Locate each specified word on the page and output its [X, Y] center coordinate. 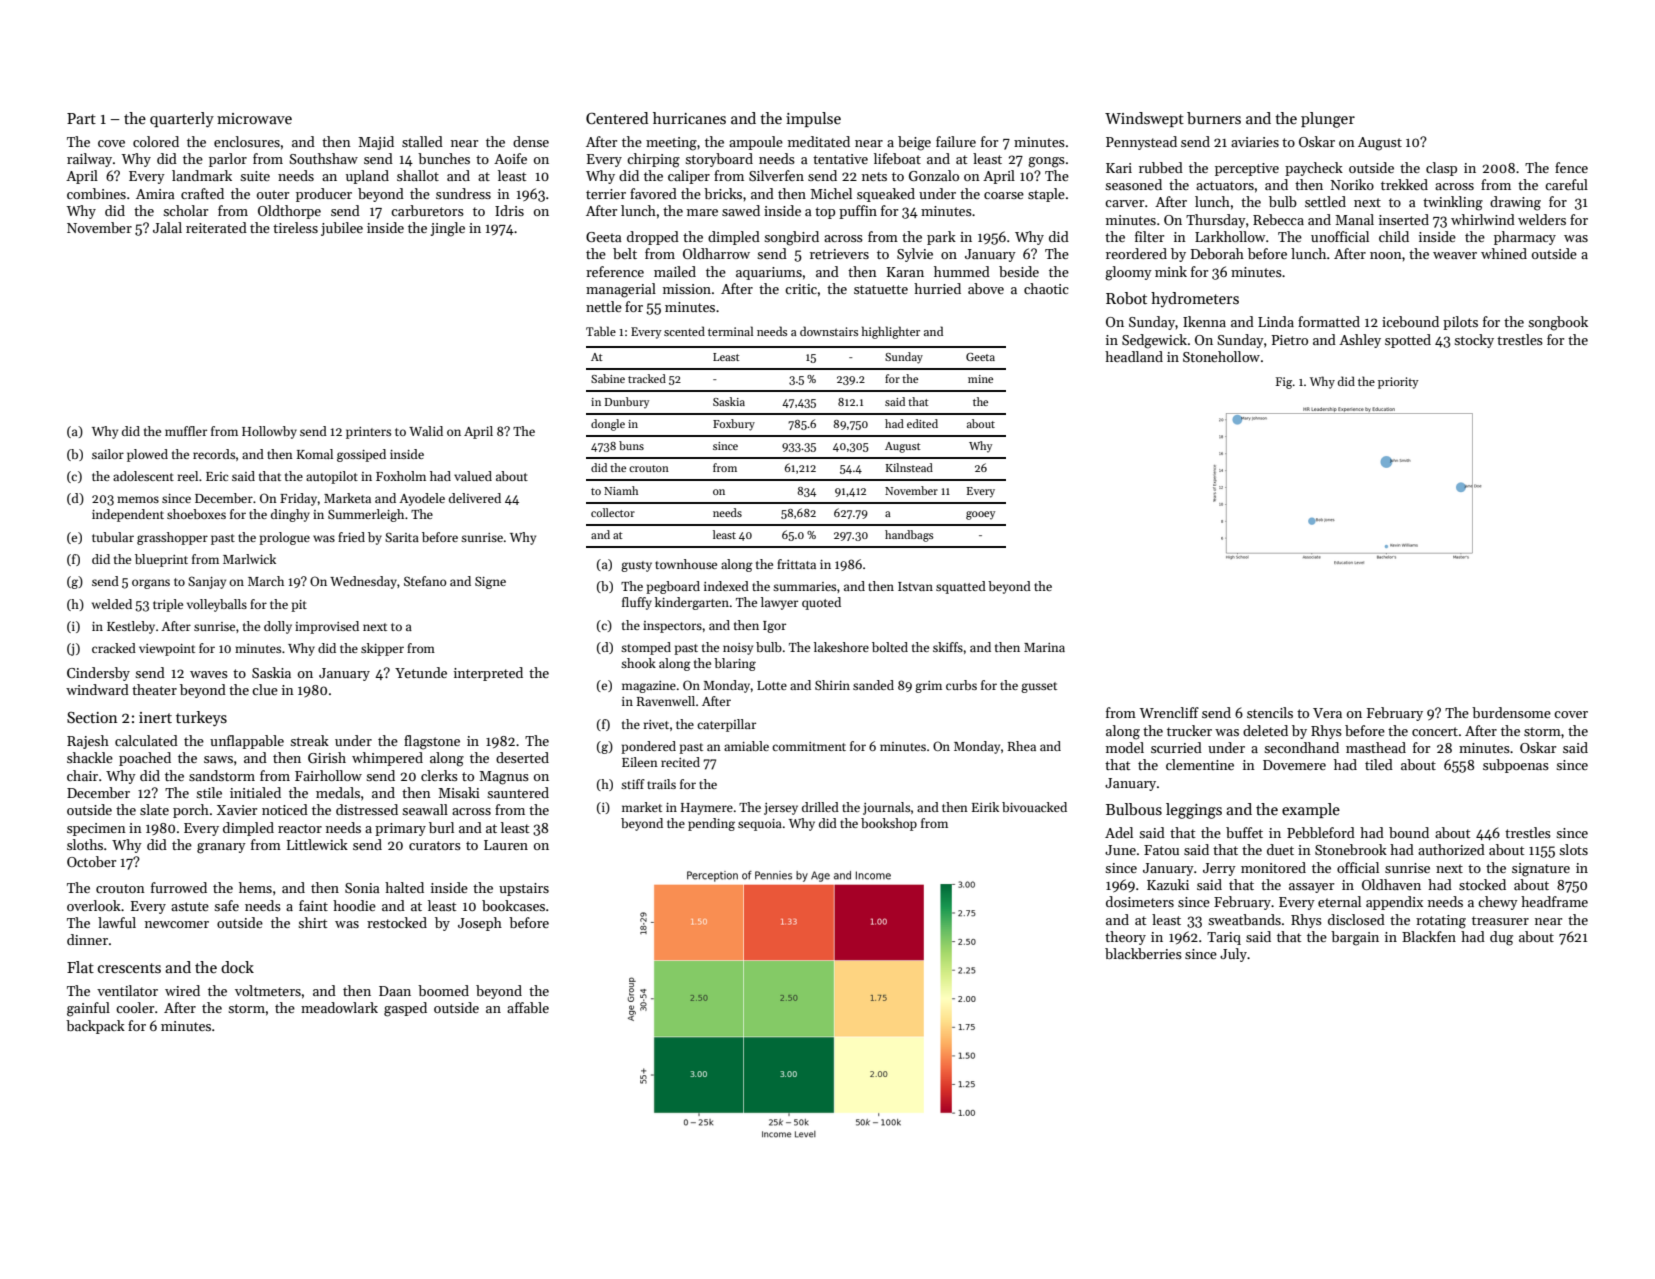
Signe [490, 582]
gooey [980, 515]
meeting [671, 144]
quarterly [182, 120]
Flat [80, 967]
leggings [1194, 811]
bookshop [889, 824]
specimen [96, 829]
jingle [447, 229]
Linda [1276, 321]
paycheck [1314, 169]
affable [528, 1007]
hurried [937, 288]
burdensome [1511, 712]
